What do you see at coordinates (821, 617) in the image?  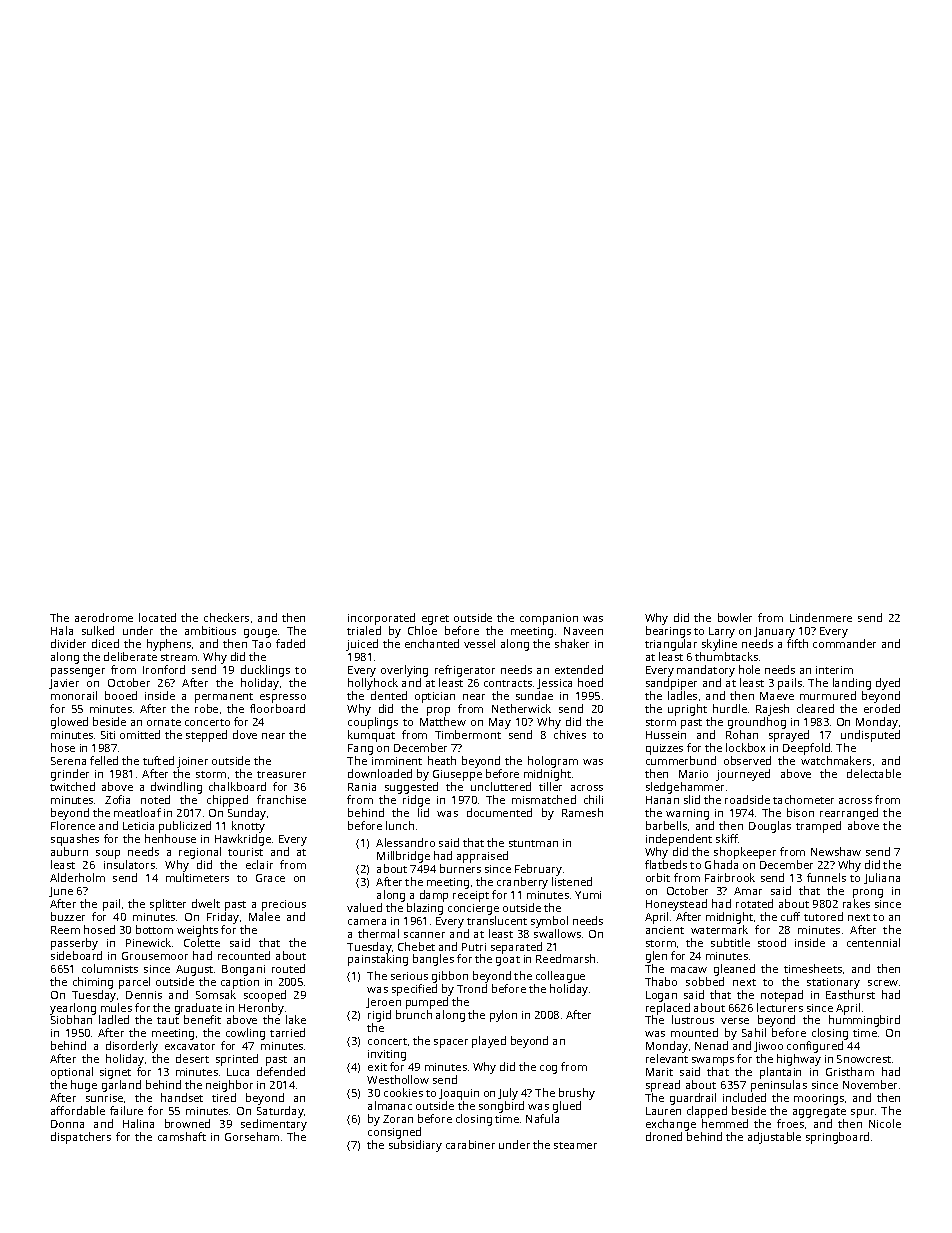 I see `Lindenmere` at bounding box center [821, 617].
